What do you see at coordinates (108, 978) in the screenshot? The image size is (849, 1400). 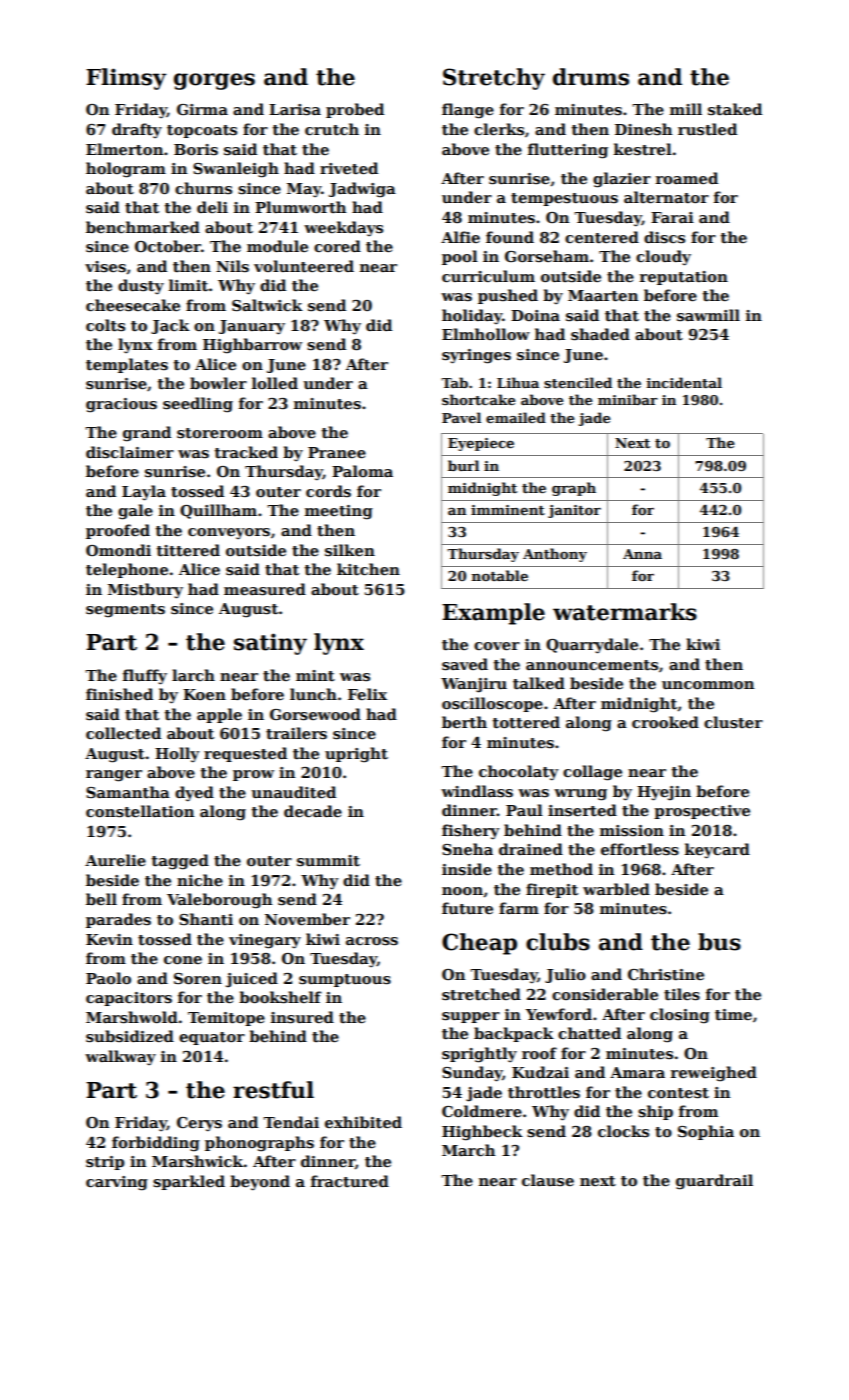 I see `Paolo` at bounding box center [108, 978].
